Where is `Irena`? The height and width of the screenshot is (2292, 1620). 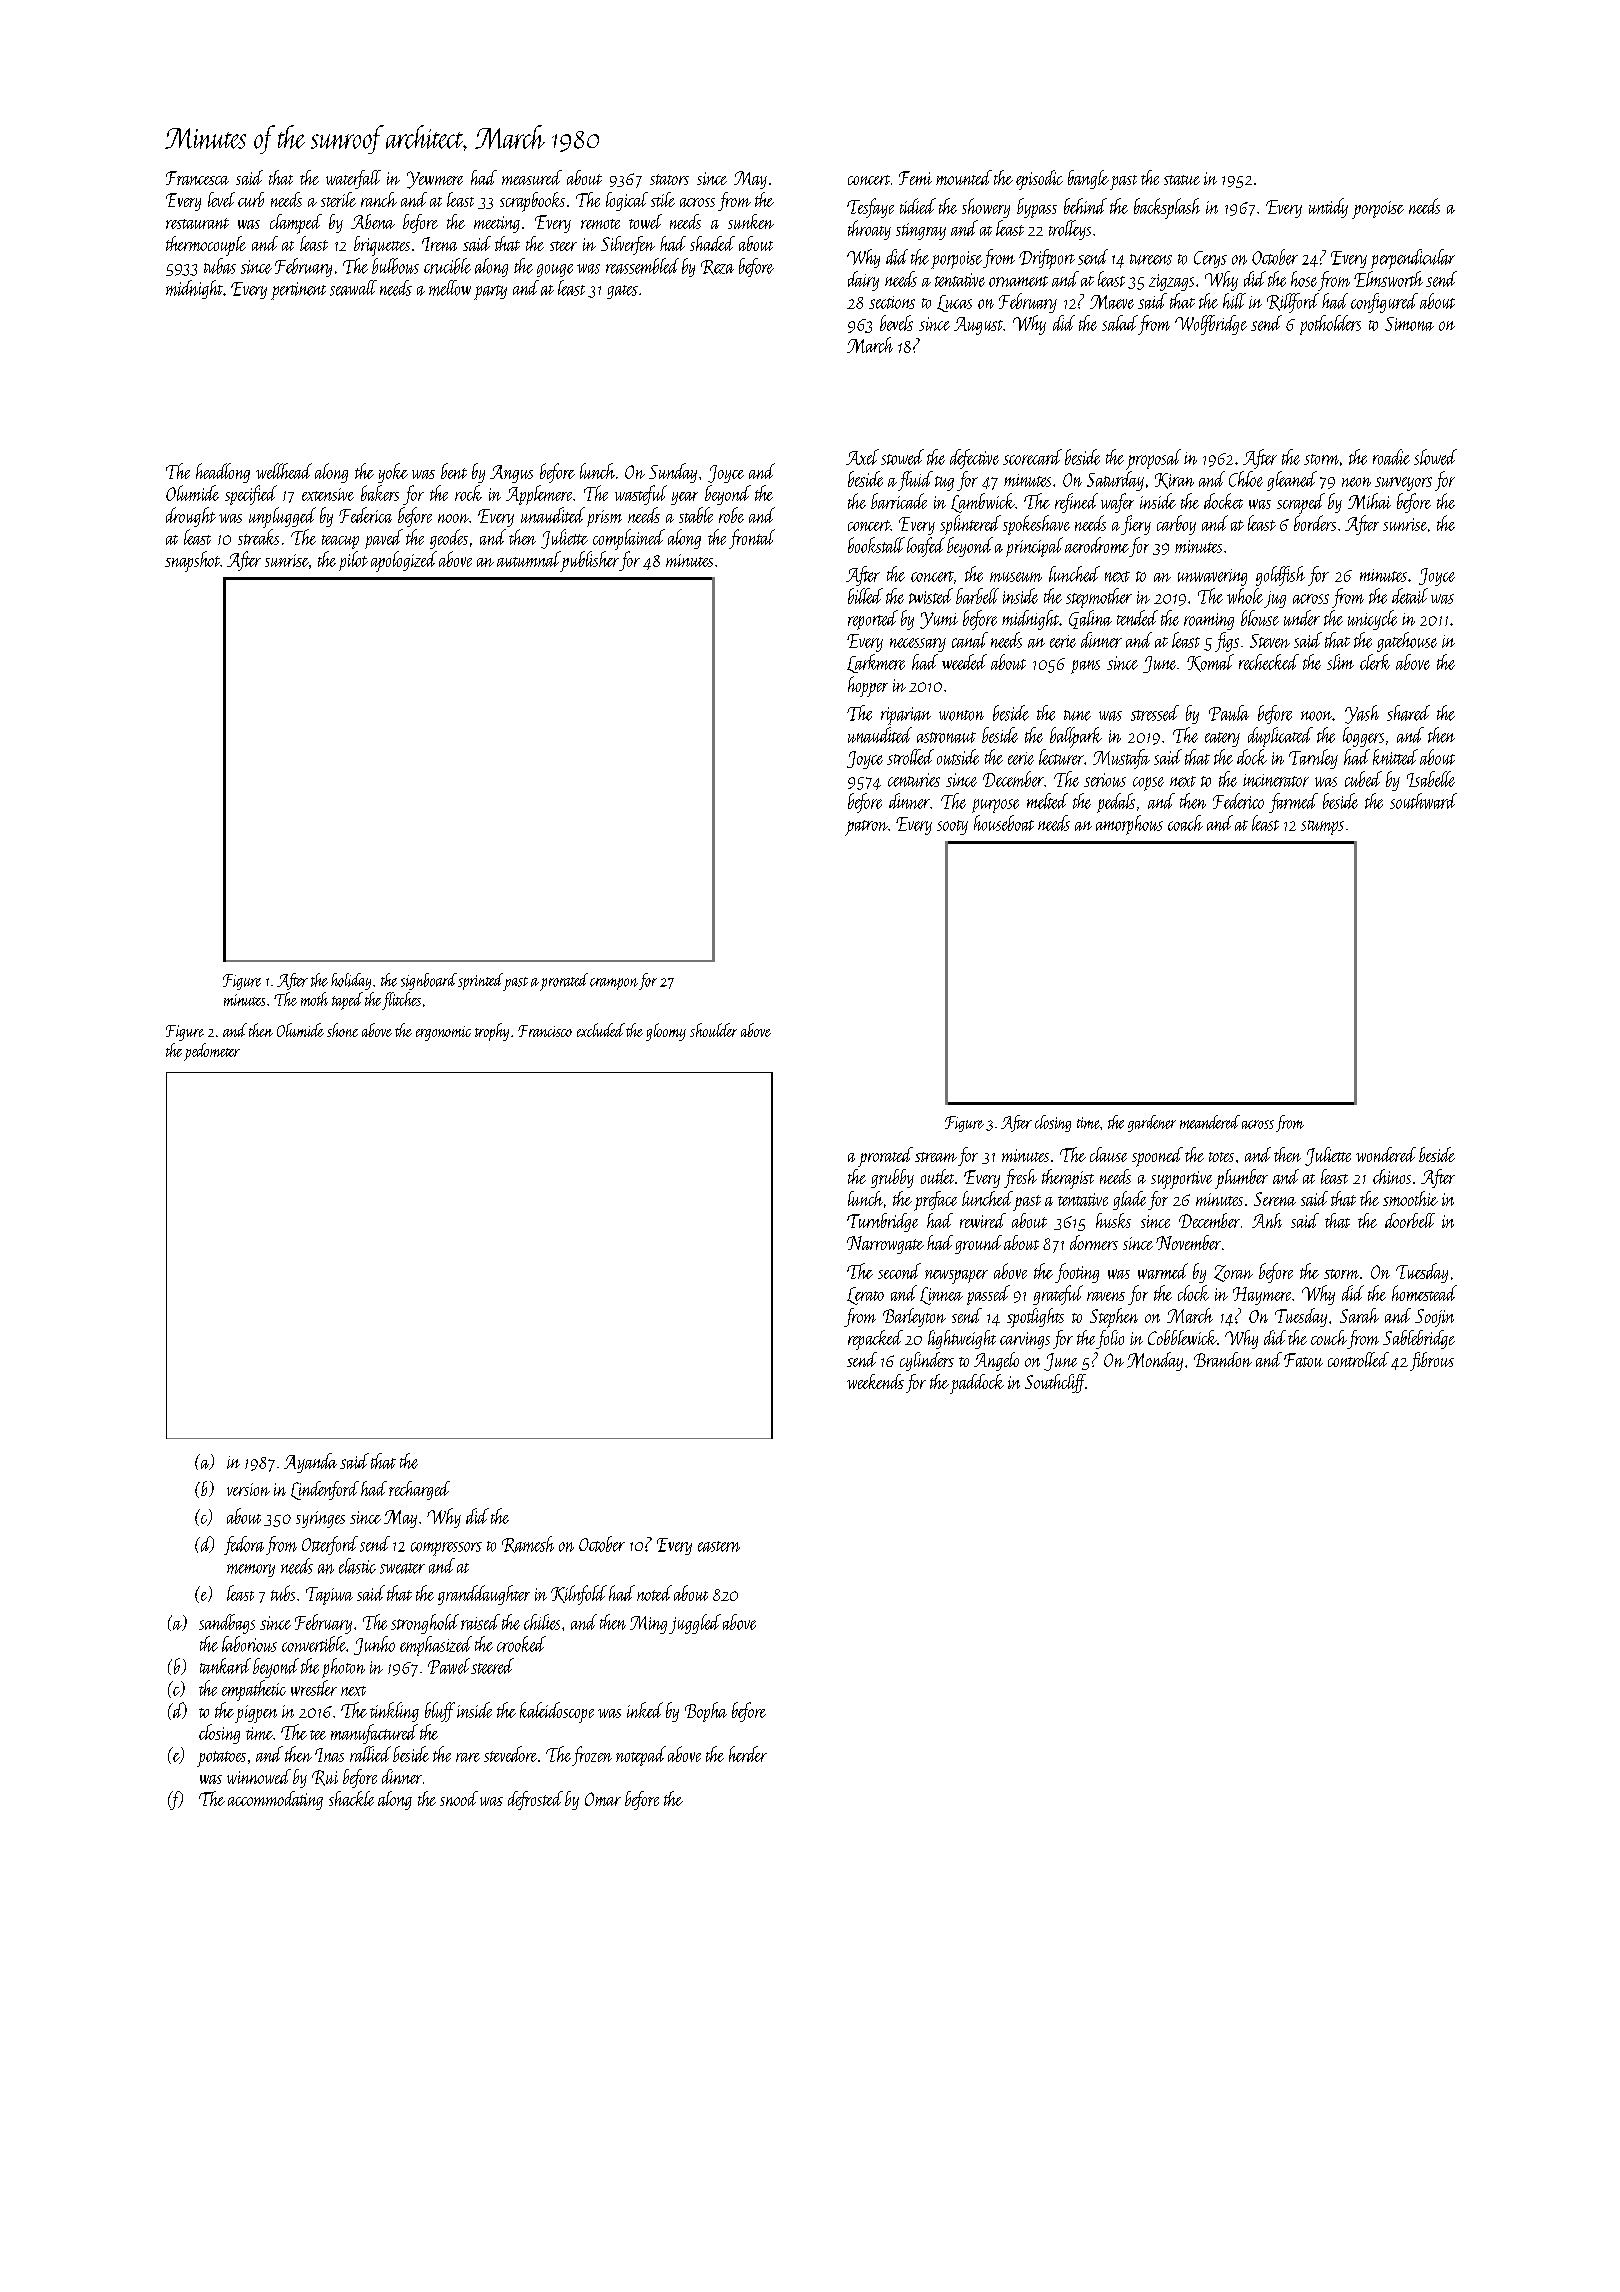 Irena is located at coordinates (439, 244).
